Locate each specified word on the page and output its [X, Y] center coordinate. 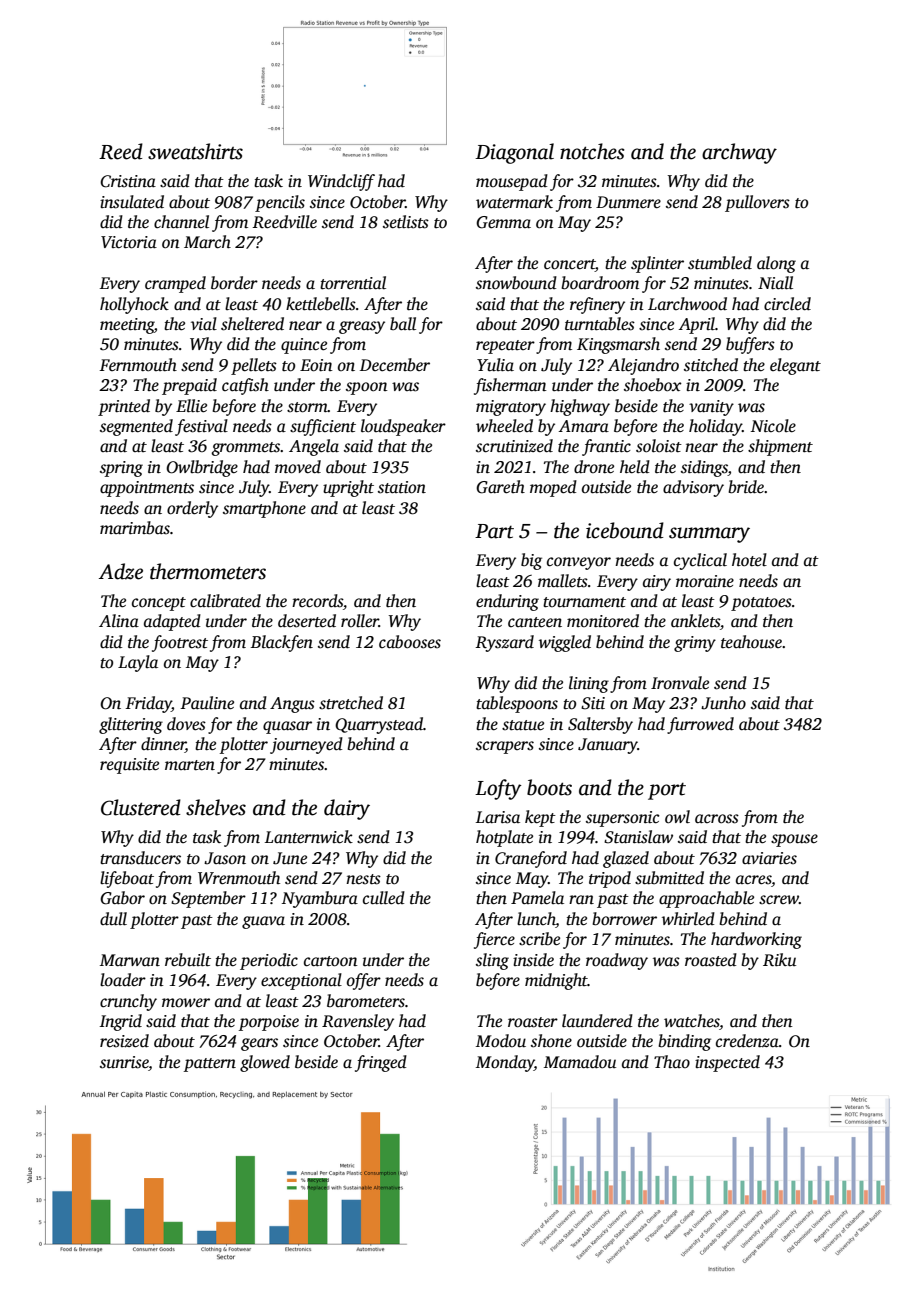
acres [753, 880]
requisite [129, 766]
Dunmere [628, 202]
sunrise [124, 1062]
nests [363, 879]
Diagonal [514, 153]
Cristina [128, 181]
